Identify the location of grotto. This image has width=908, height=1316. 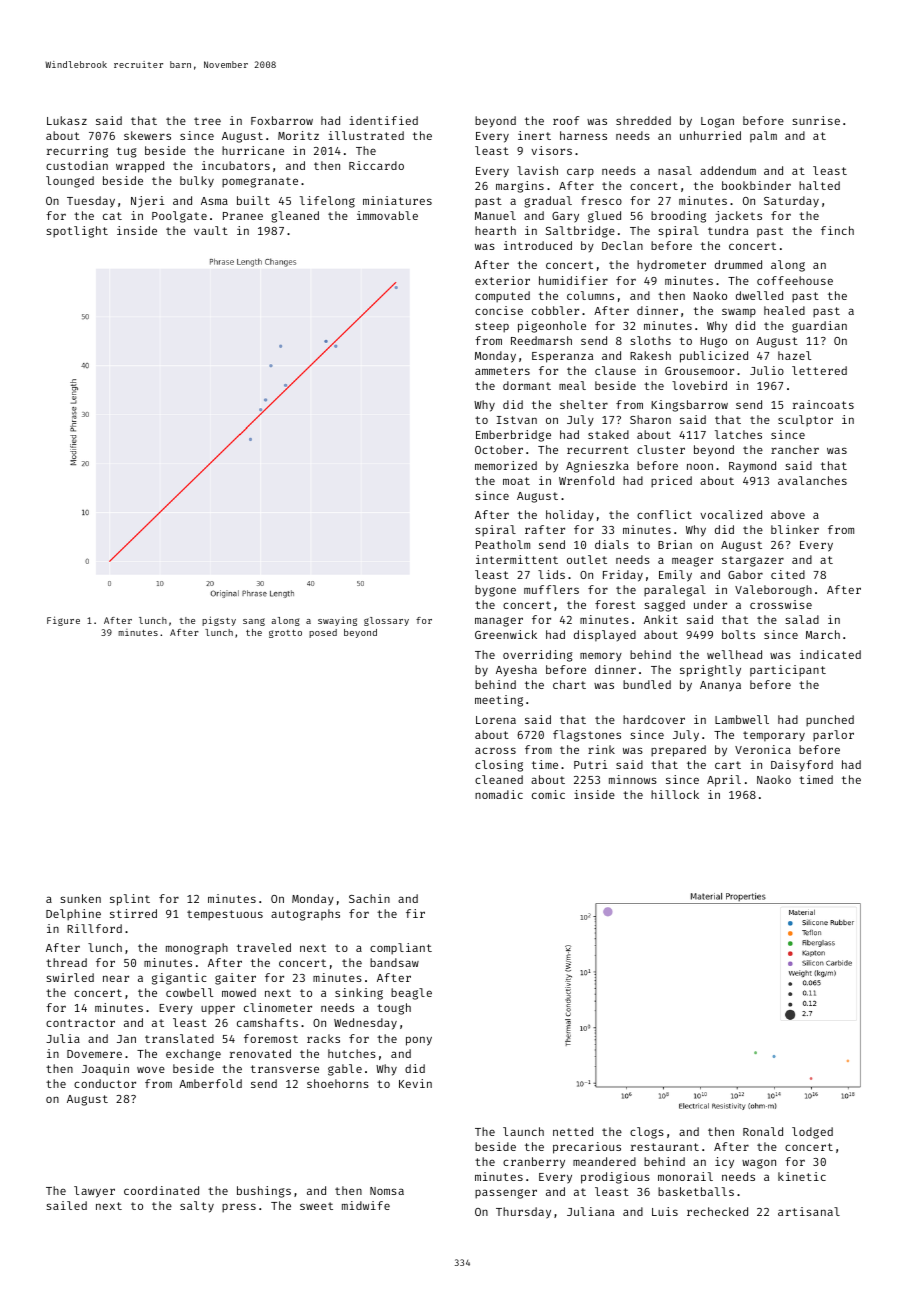
(285, 634).
